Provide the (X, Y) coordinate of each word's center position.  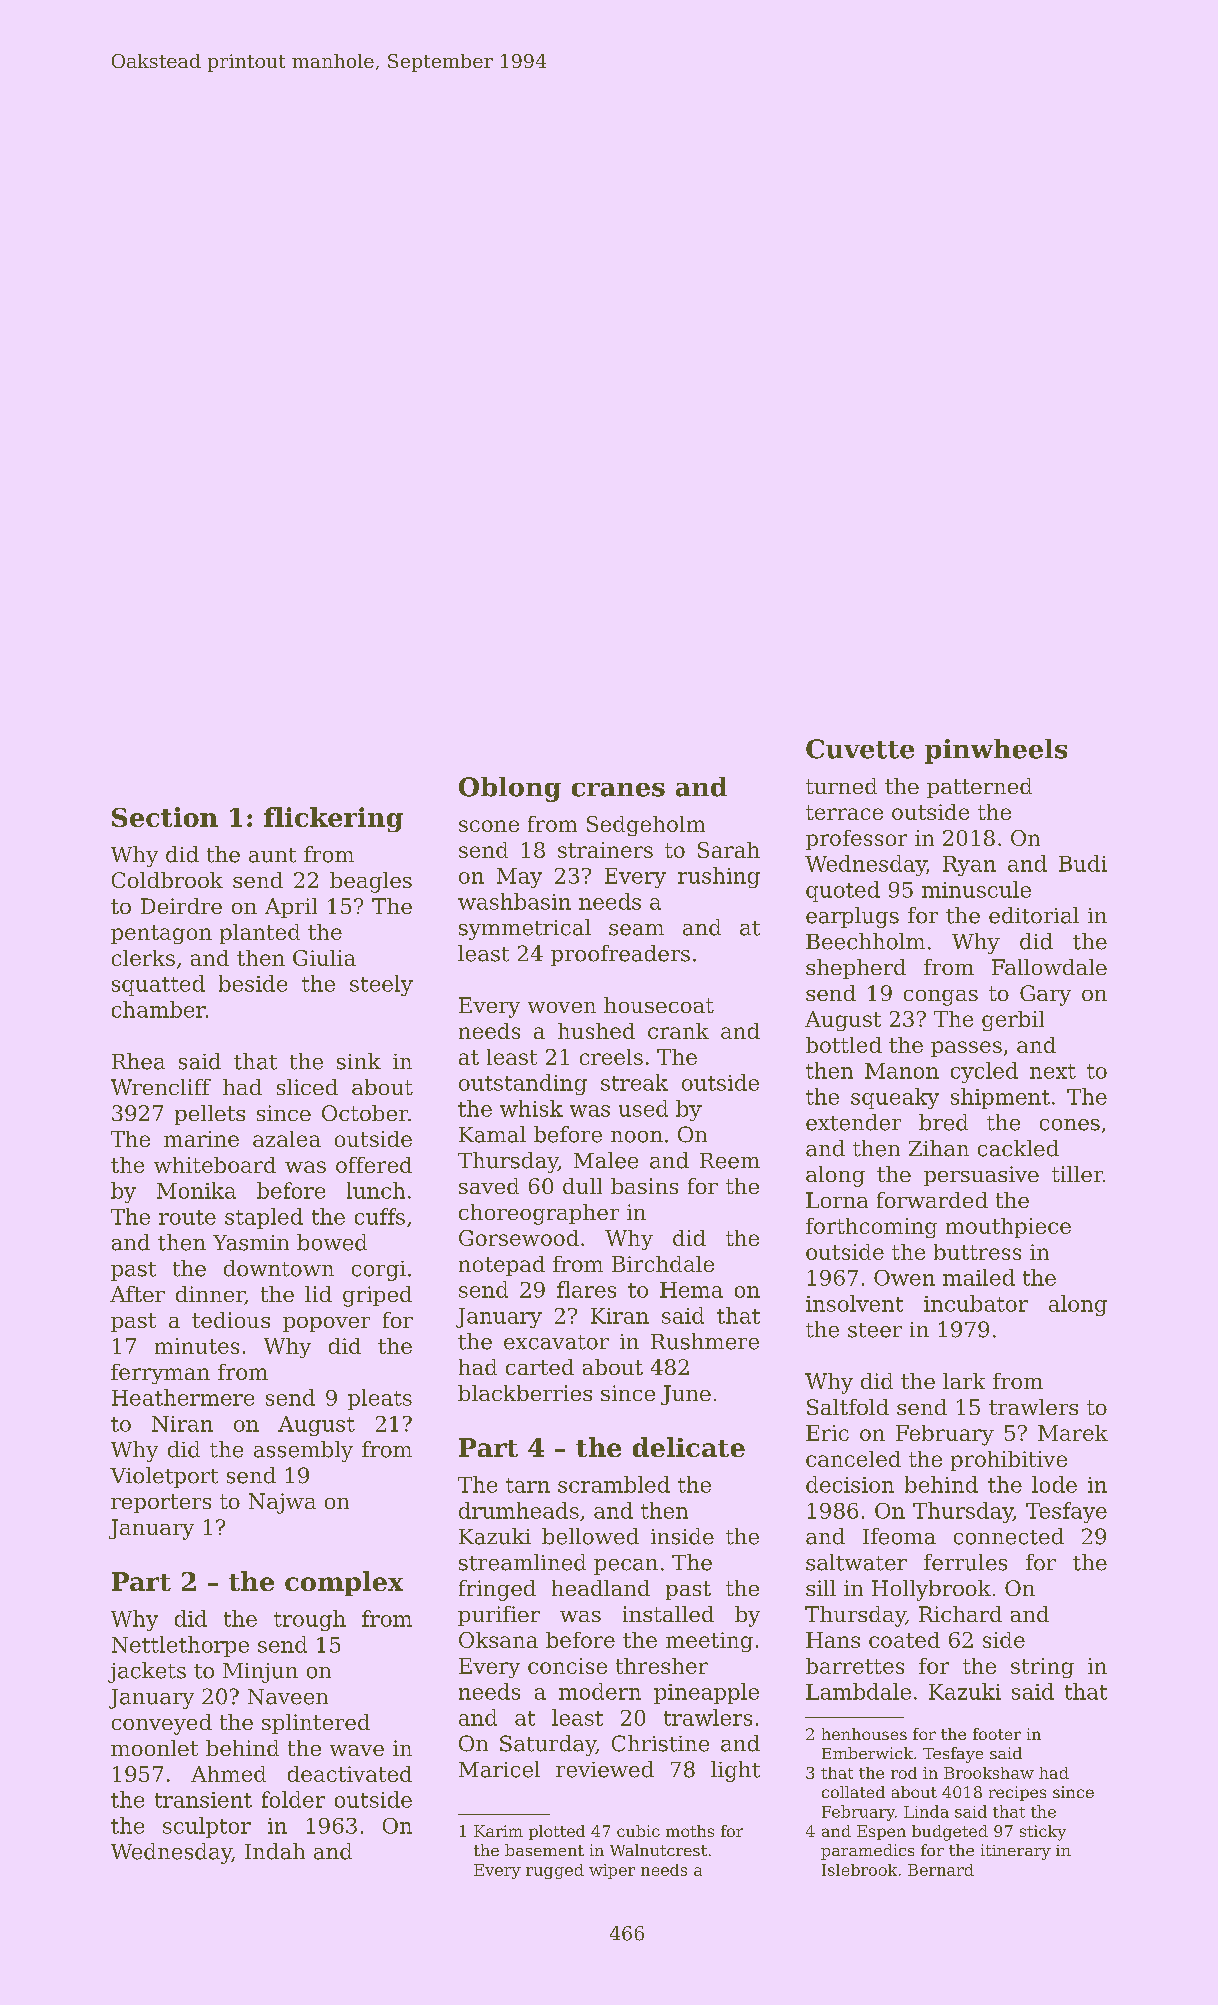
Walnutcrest (658, 1850)
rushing (719, 877)
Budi (1083, 863)
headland (601, 1588)
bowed (332, 1242)
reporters (161, 1503)
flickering (333, 819)
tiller (1077, 1174)
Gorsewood (519, 1238)
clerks (143, 958)
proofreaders (620, 955)
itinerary (1016, 1852)
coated (904, 1640)
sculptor (207, 1827)
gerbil (1013, 1021)
